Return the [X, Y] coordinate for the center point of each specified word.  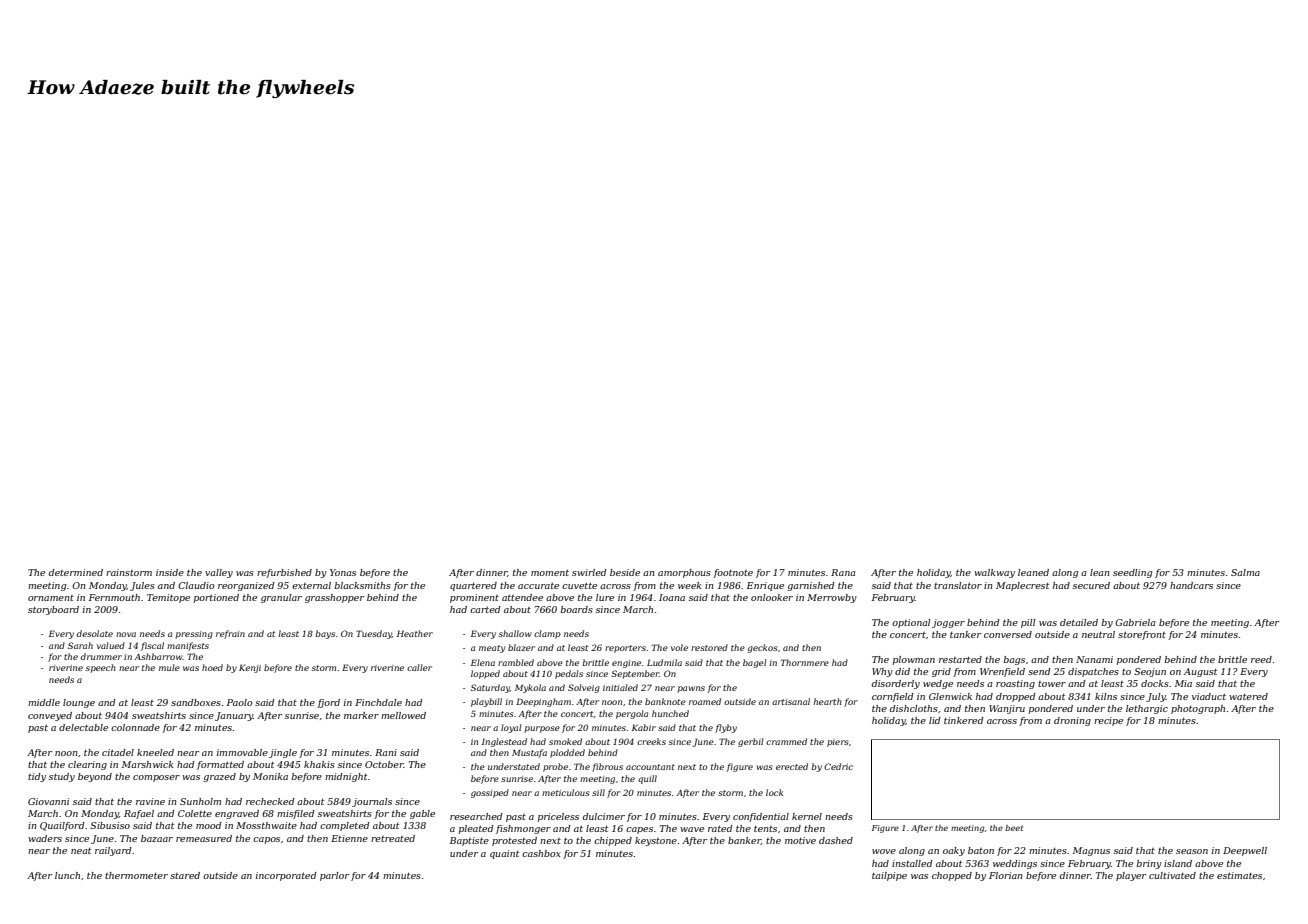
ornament [51, 598]
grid [941, 672]
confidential [761, 817]
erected [792, 766]
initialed [620, 687]
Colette [195, 813]
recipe [1108, 721]
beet [1014, 828]
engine [626, 664]
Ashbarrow [158, 656]
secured [1091, 585]
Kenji [250, 668]
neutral [1098, 634]
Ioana [672, 597]
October [384, 764]
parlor [334, 876]
